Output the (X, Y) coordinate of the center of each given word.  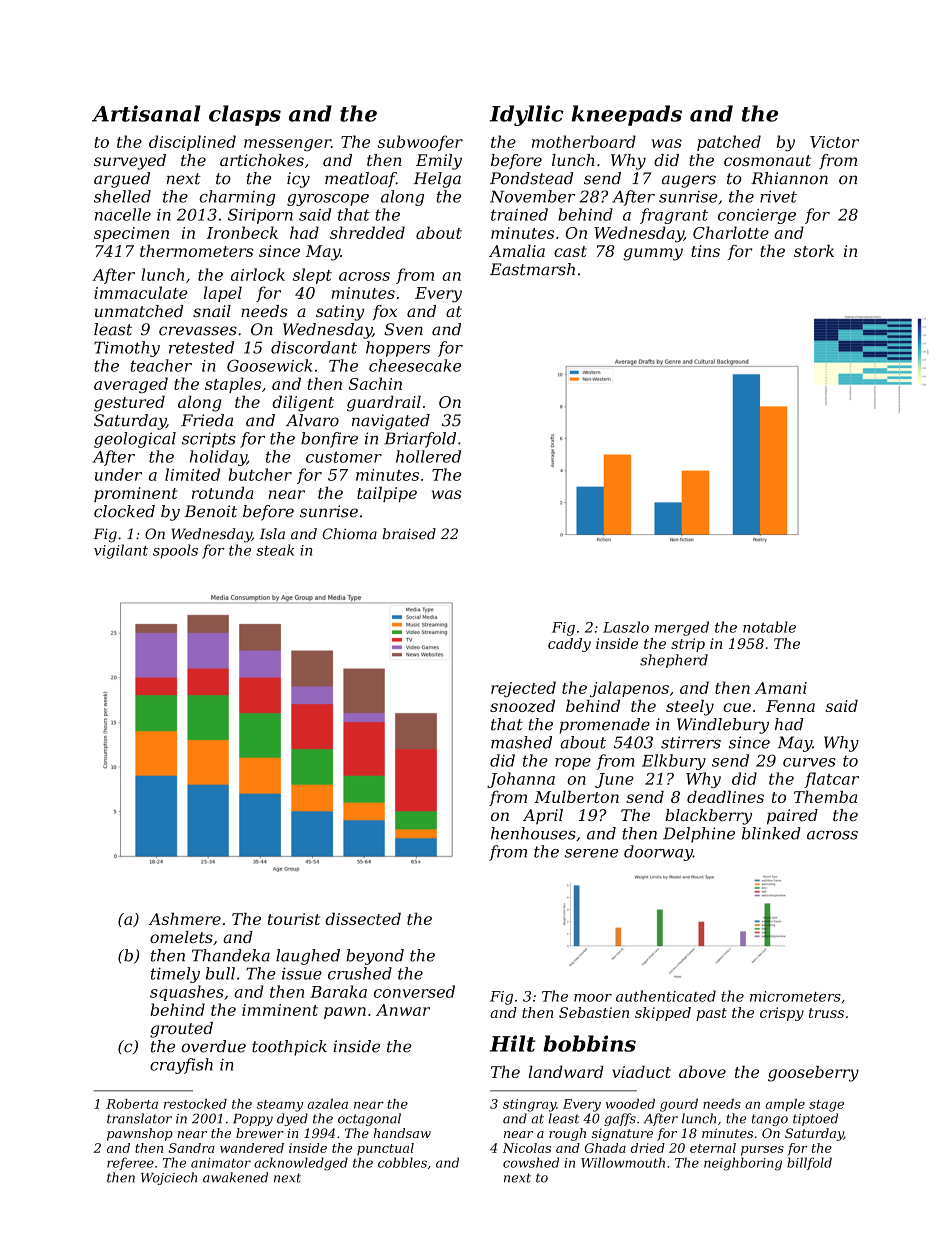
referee (130, 1163)
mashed (521, 742)
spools (175, 551)
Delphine (699, 835)
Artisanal (146, 113)
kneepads (627, 115)
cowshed (531, 1162)
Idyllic (526, 115)
